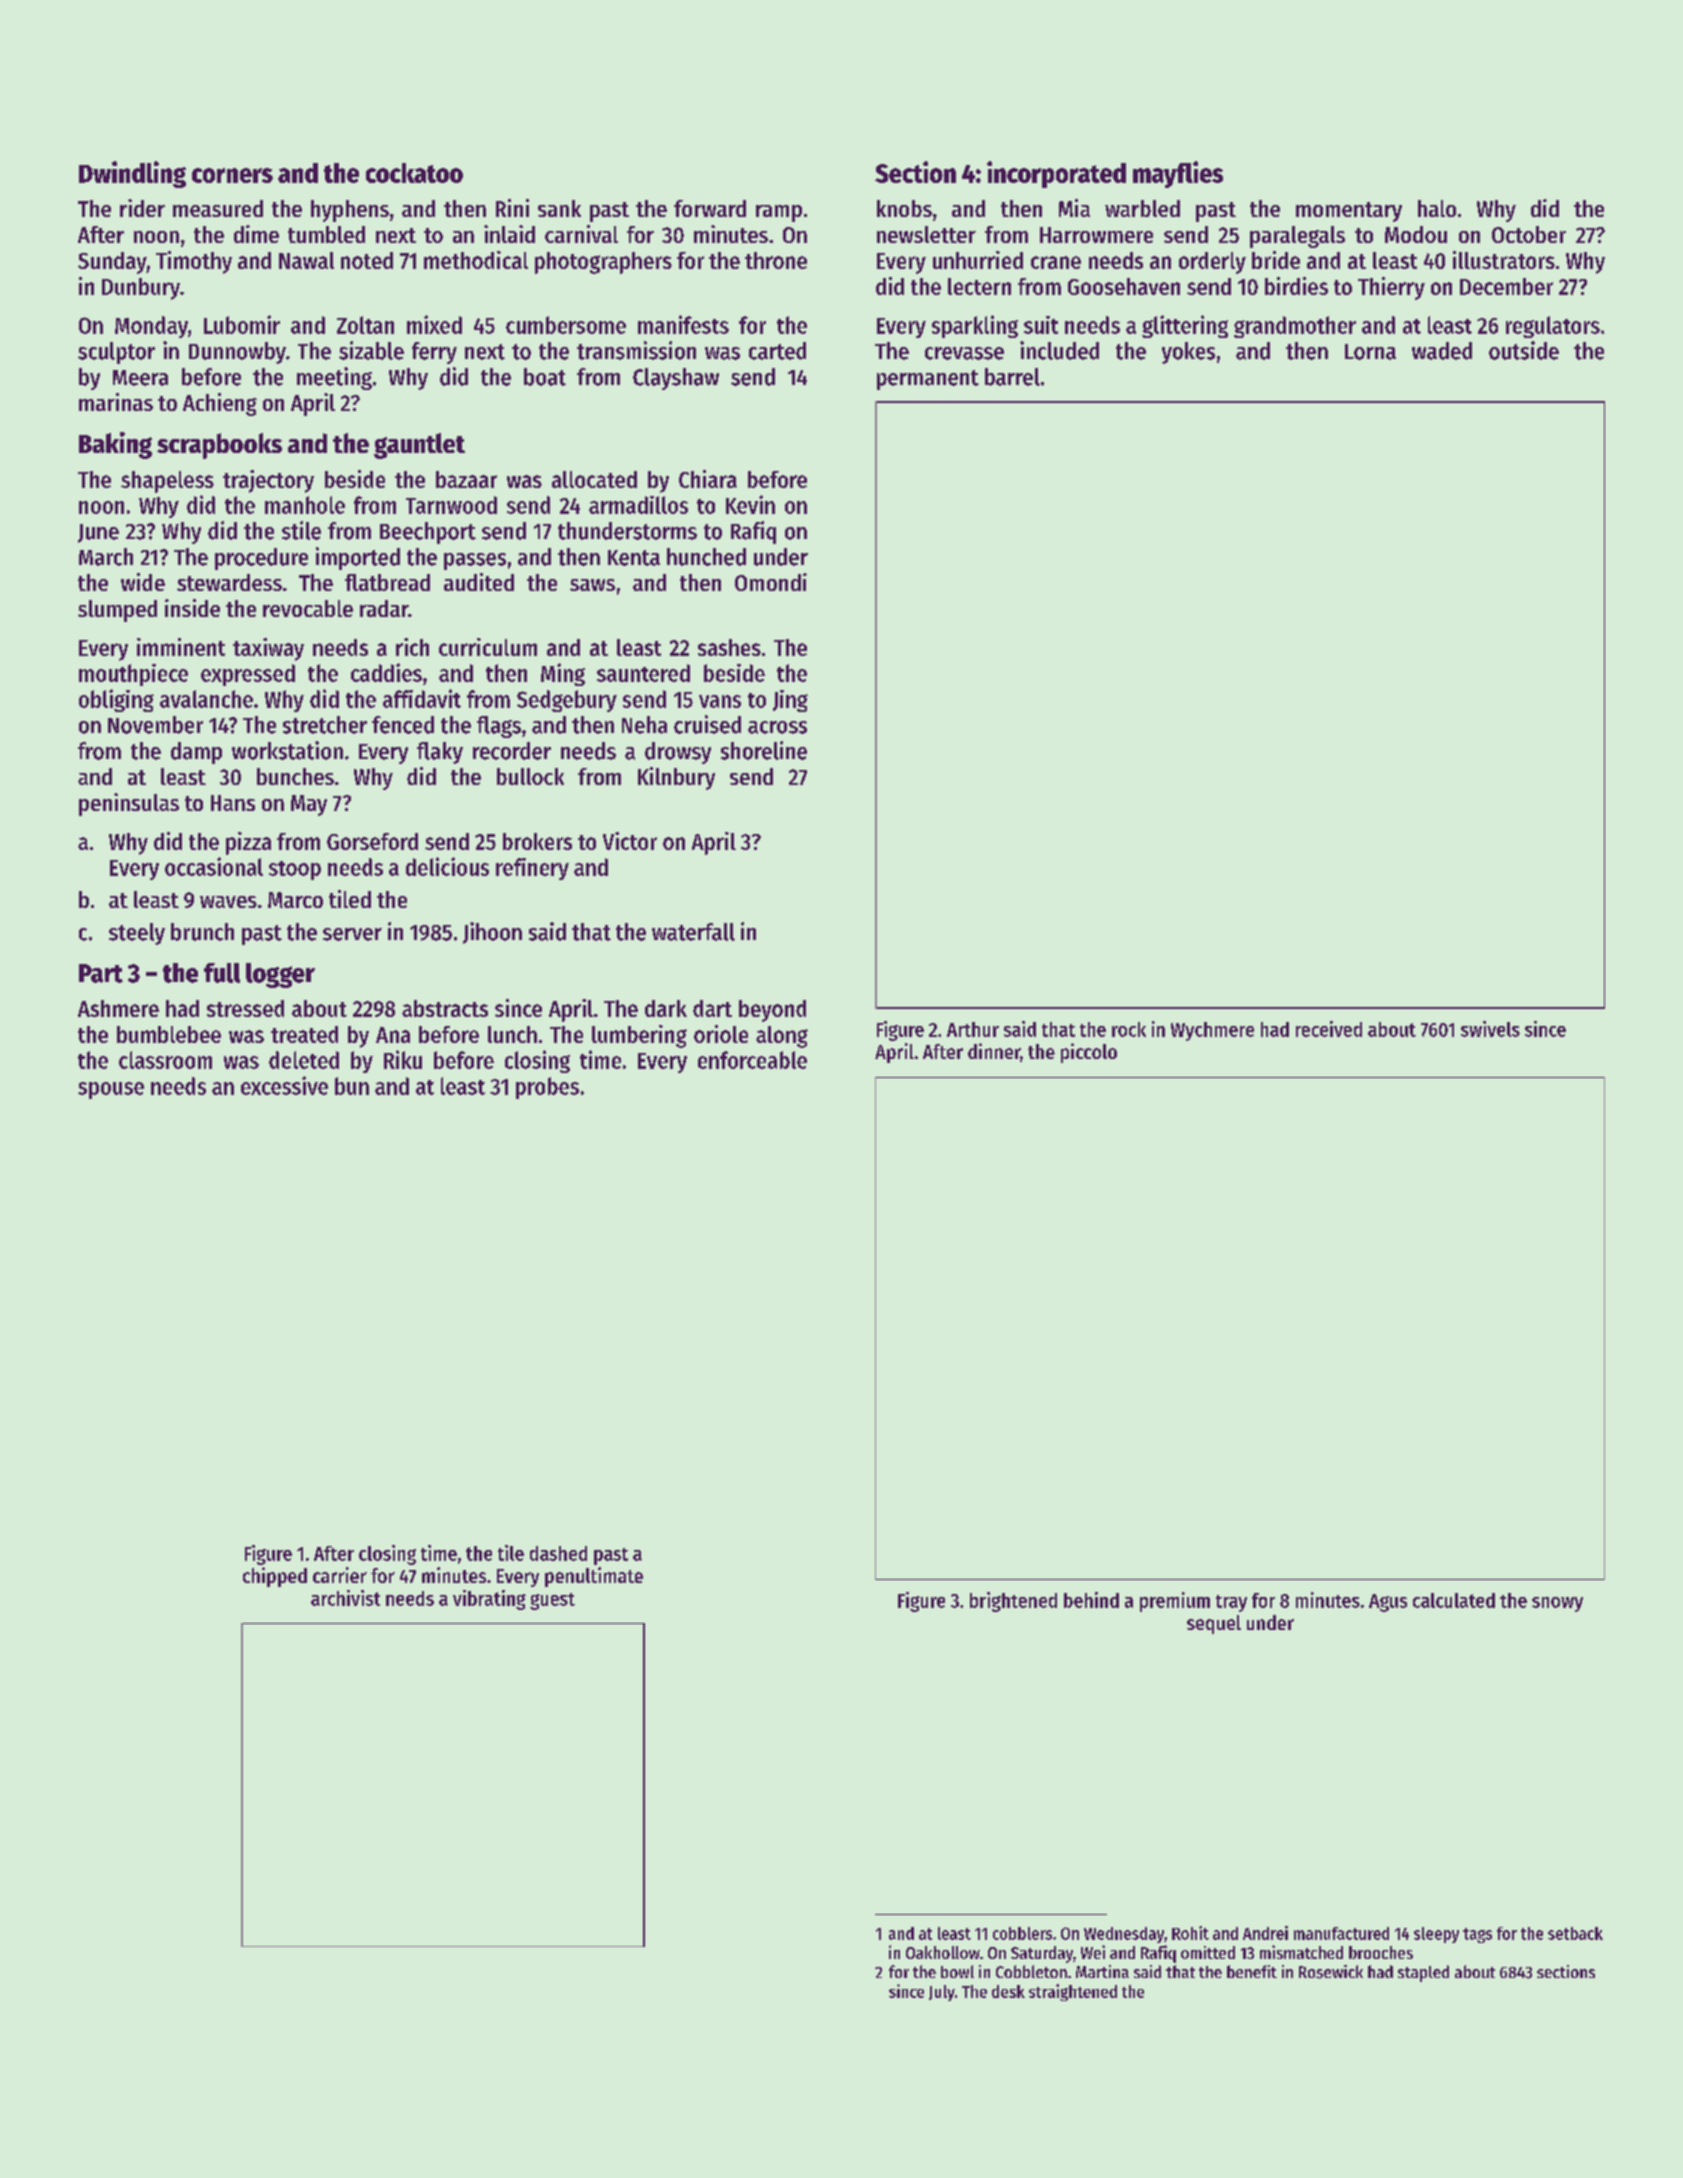 The width and height of the screenshot is (1683, 2178). What do you see at coordinates (1056, 174) in the screenshot?
I see `incorporated` at bounding box center [1056, 174].
